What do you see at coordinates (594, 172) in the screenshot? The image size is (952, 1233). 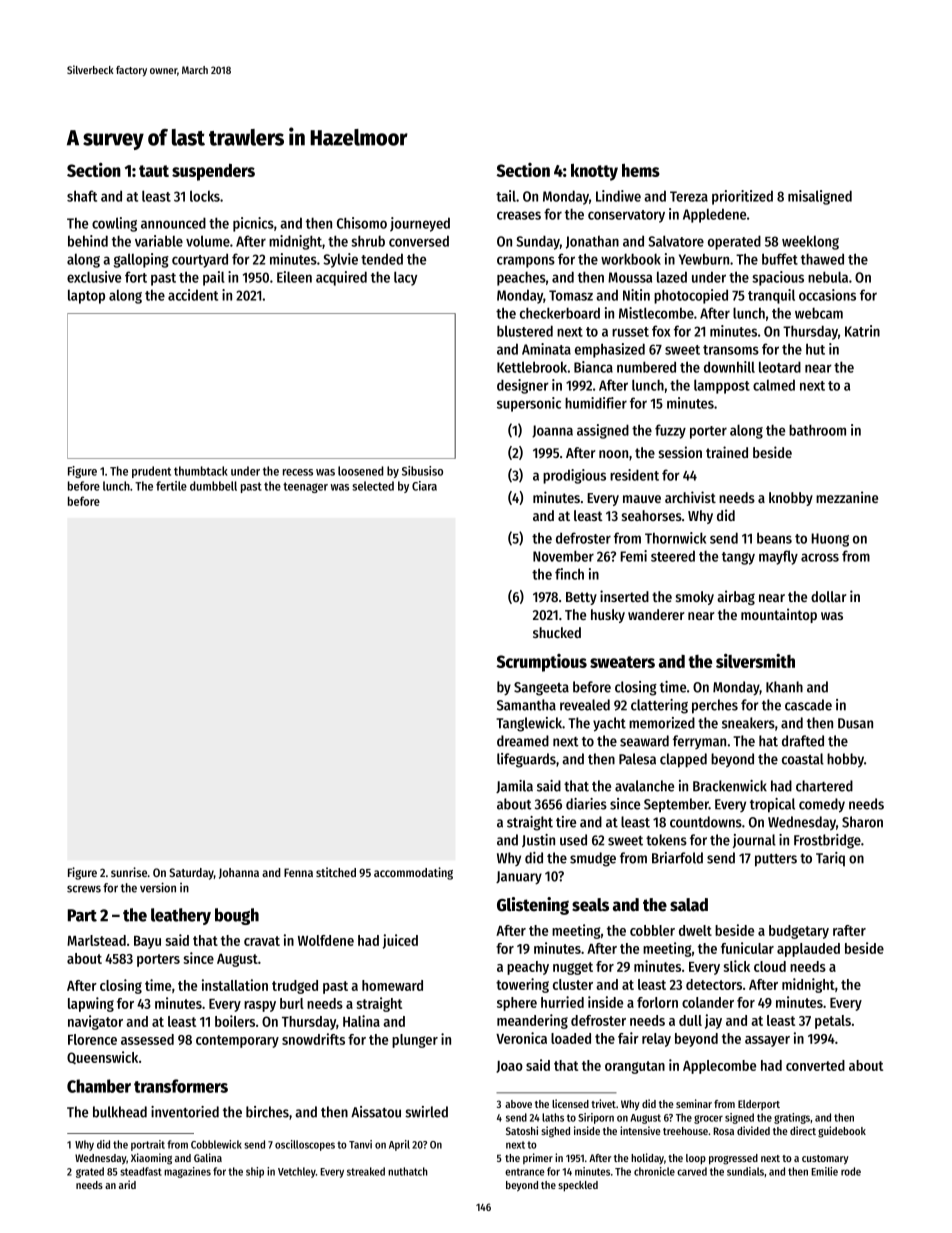 I see `knotty` at bounding box center [594, 172].
